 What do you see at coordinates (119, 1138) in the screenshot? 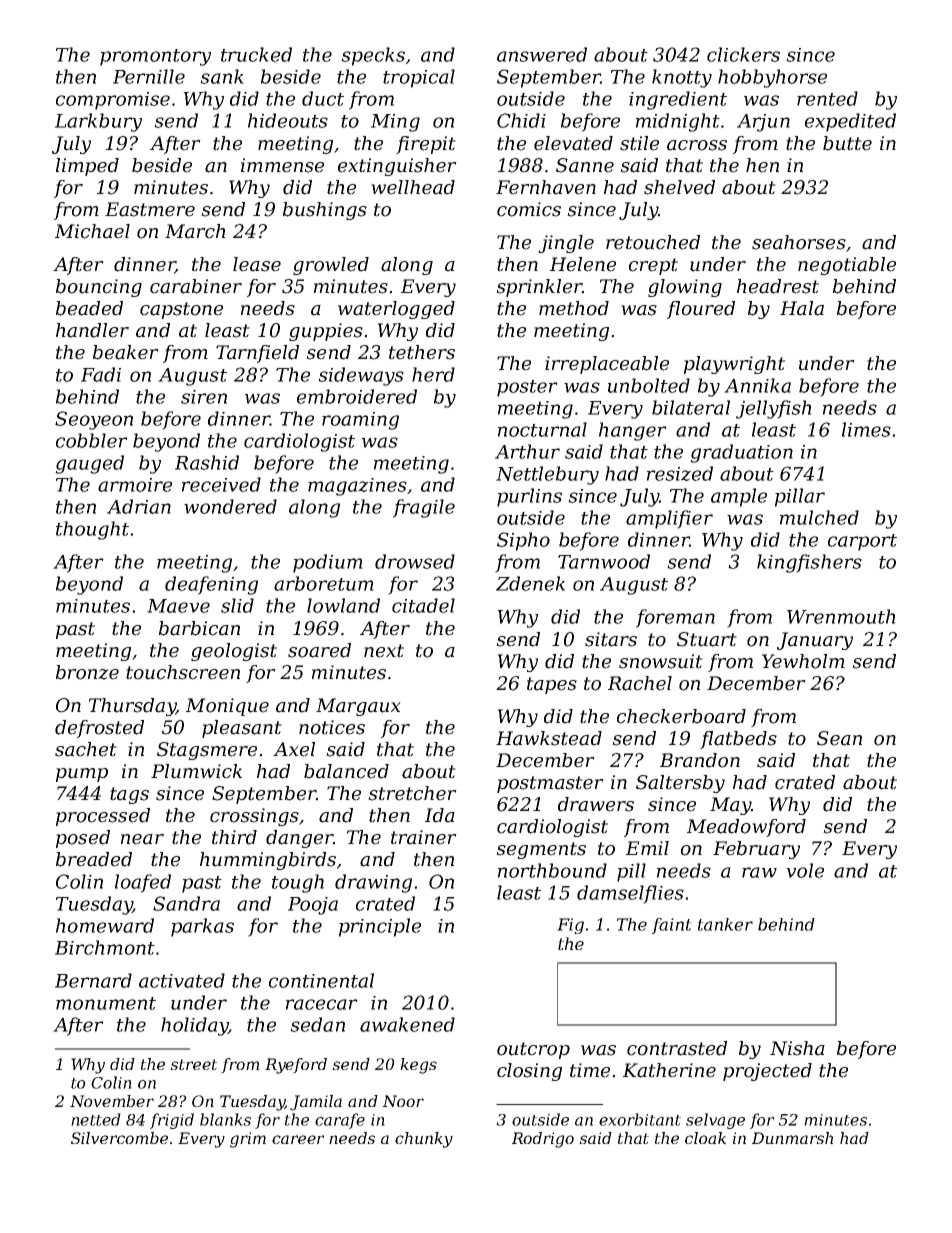
I see `Silvercombe` at bounding box center [119, 1138].
